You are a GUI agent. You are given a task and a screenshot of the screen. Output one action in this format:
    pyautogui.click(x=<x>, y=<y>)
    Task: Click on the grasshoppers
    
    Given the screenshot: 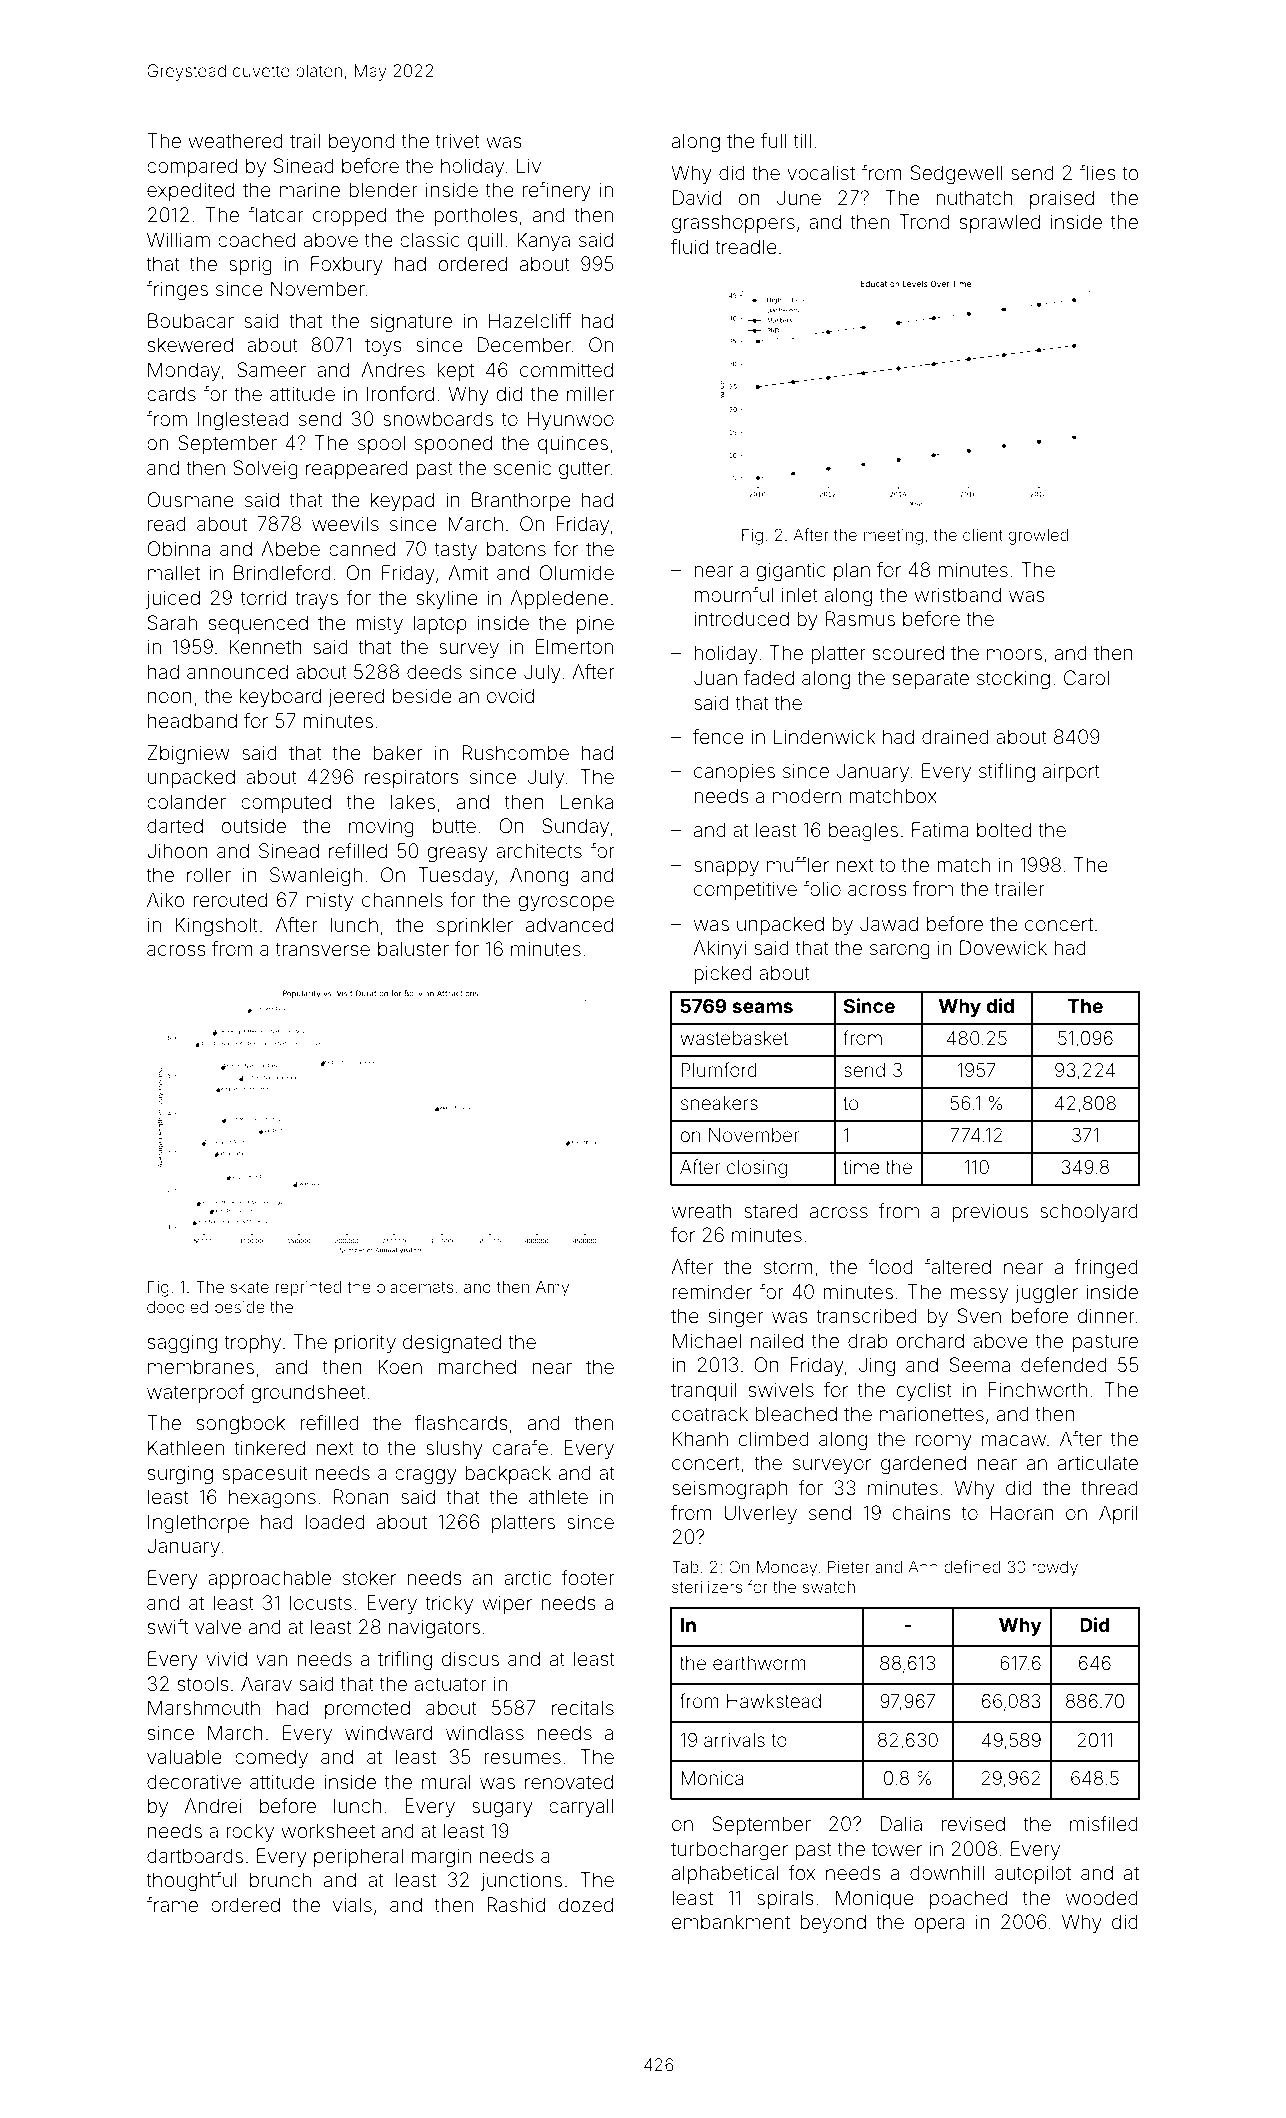 What is the action you would take?
    pyautogui.click(x=733, y=224)
